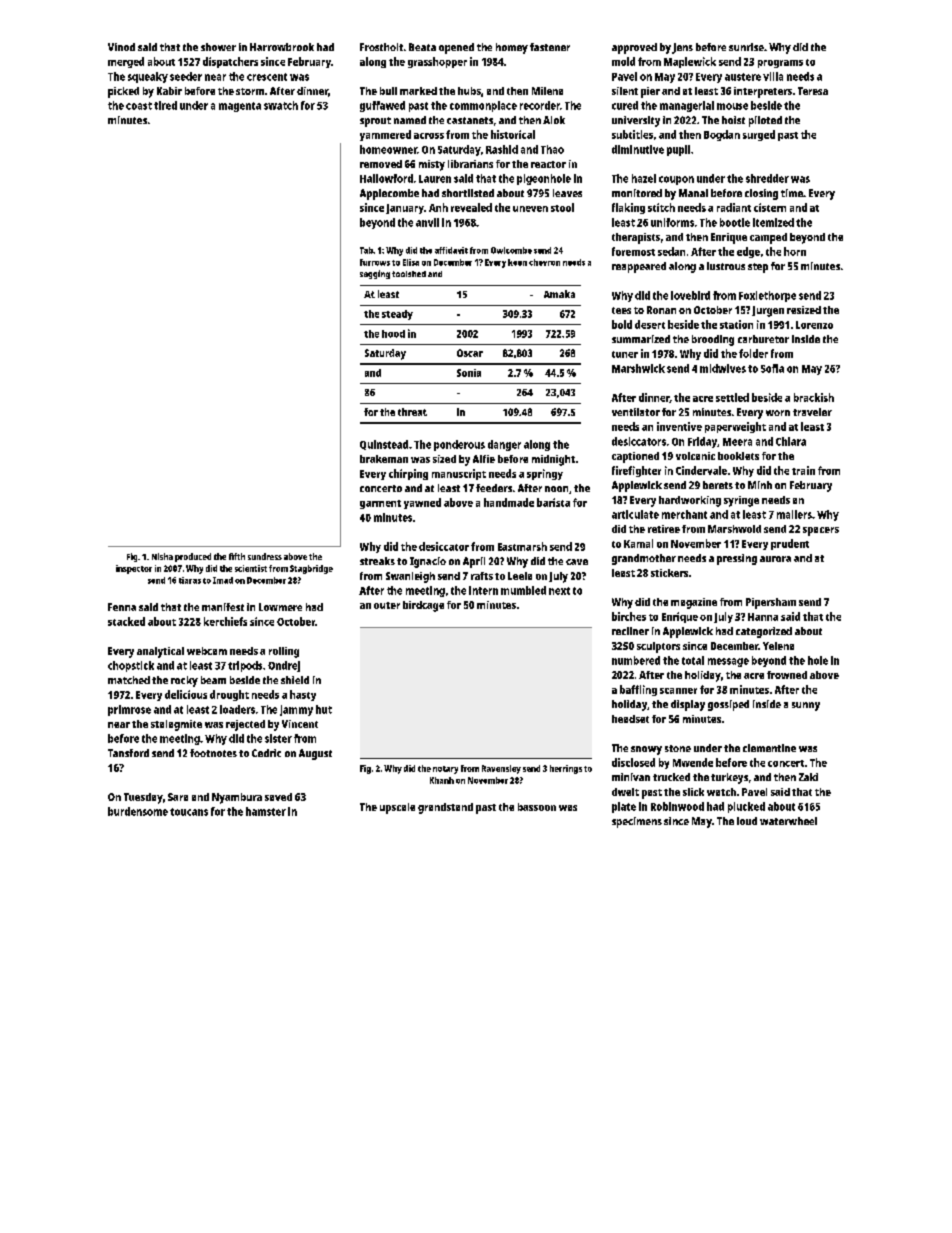 The image size is (952, 1233). What do you see at coordinates (523, 590) in the screenshot?
I see `mumbled` at bounding box center [523, 590].
